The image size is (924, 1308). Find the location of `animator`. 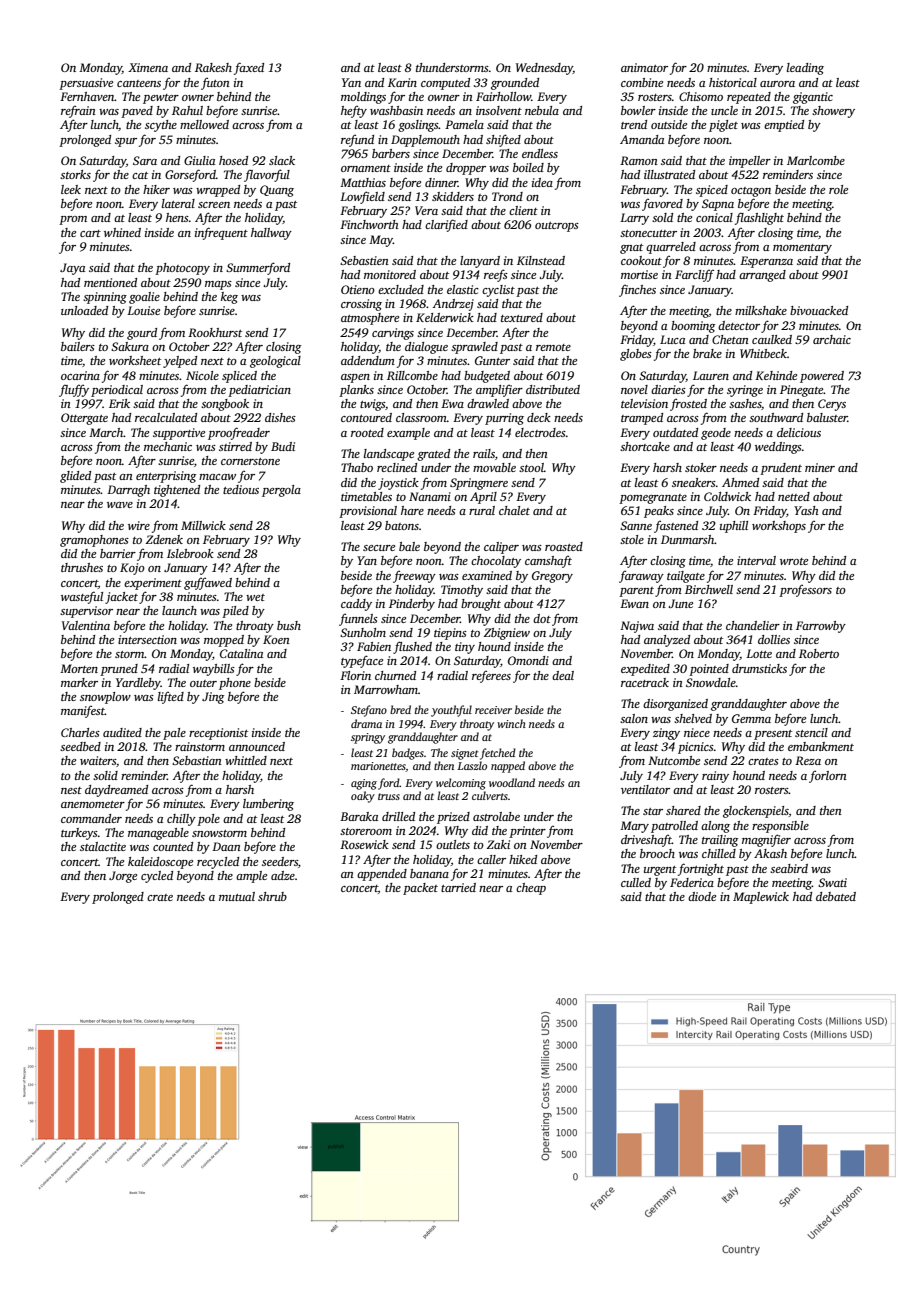

animator is located at coordinates (644, 67).
